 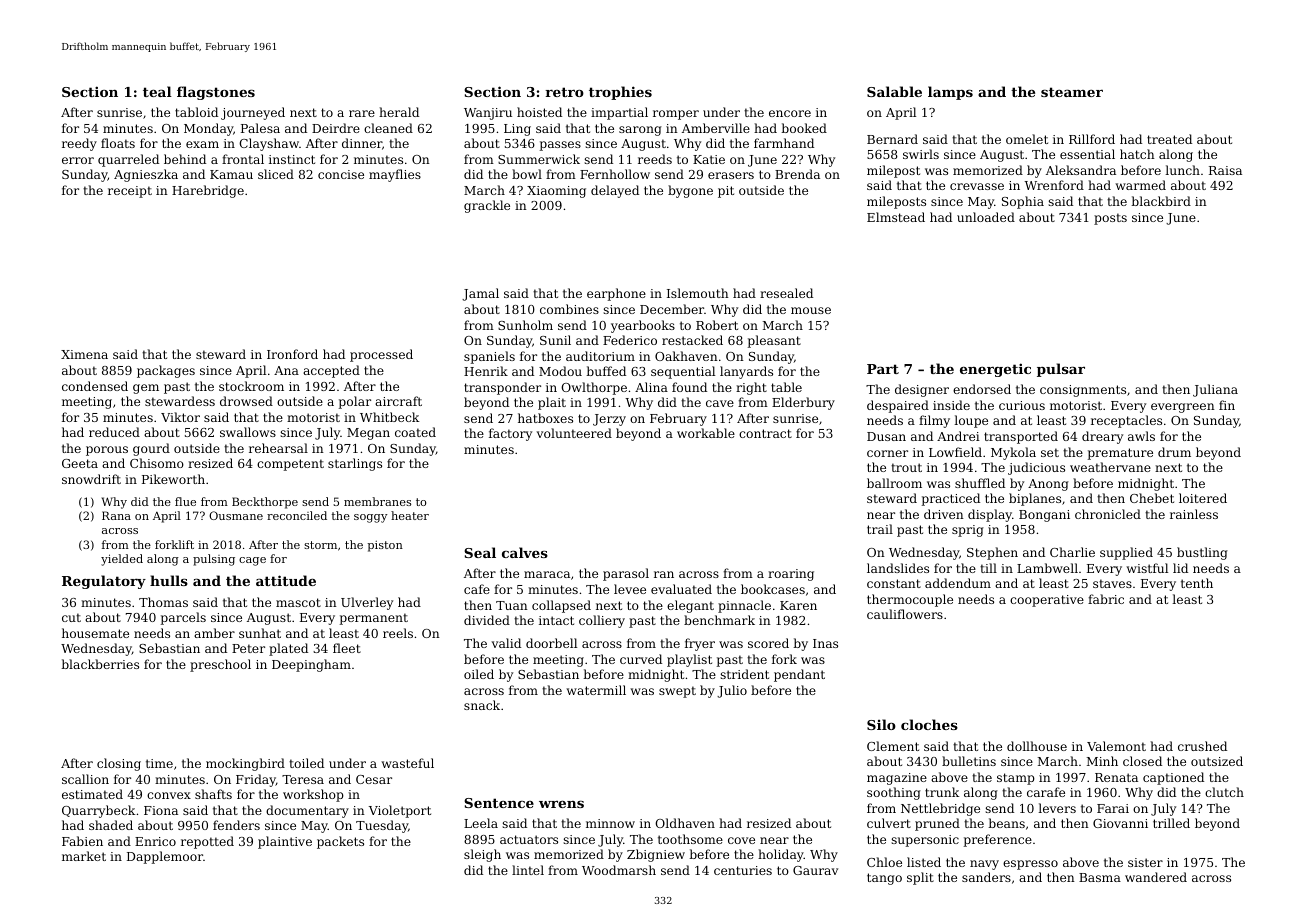 I want to click on retro, so click(x=564, y=92).
